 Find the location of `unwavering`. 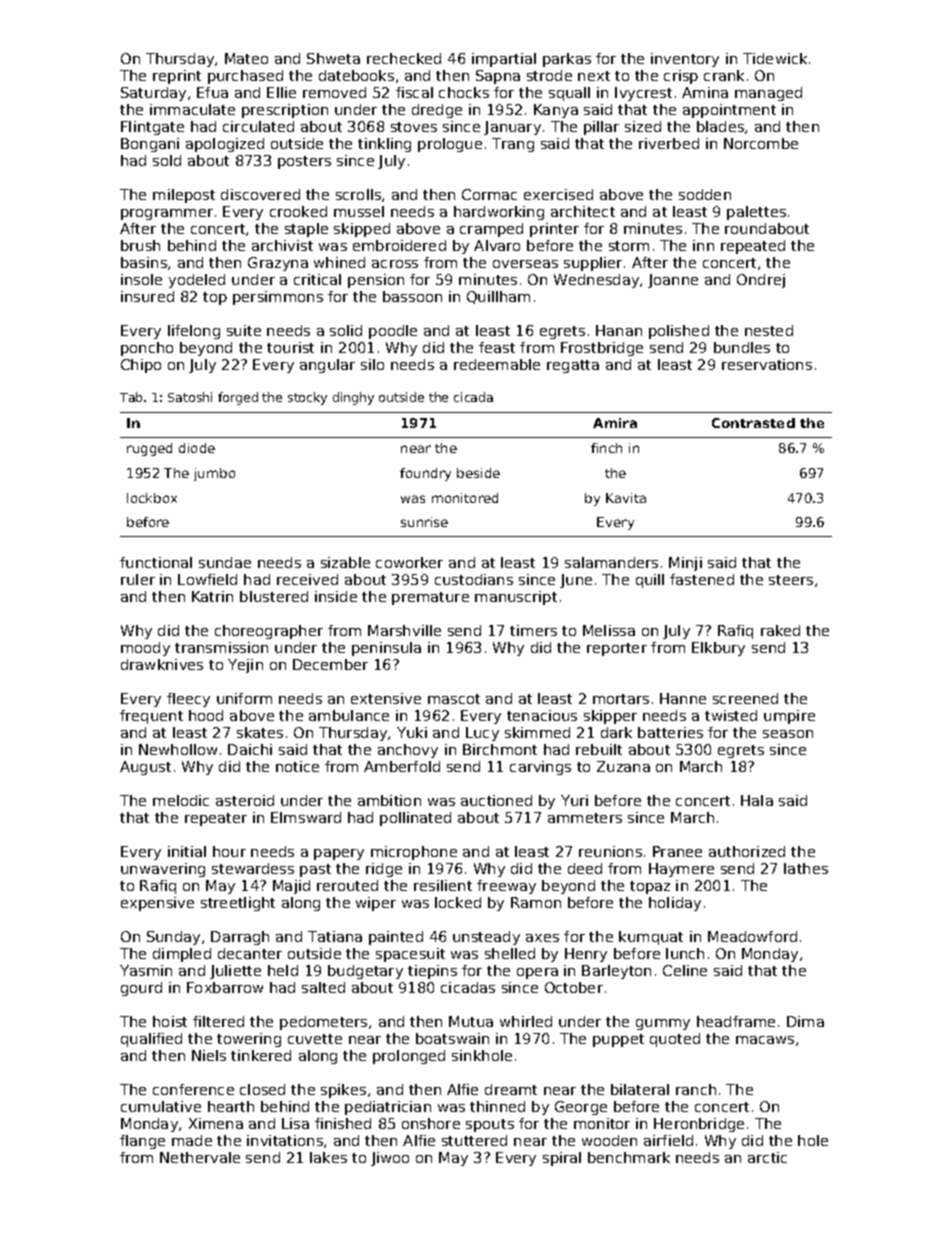

unwavering is located at coordinates (163, 870).
